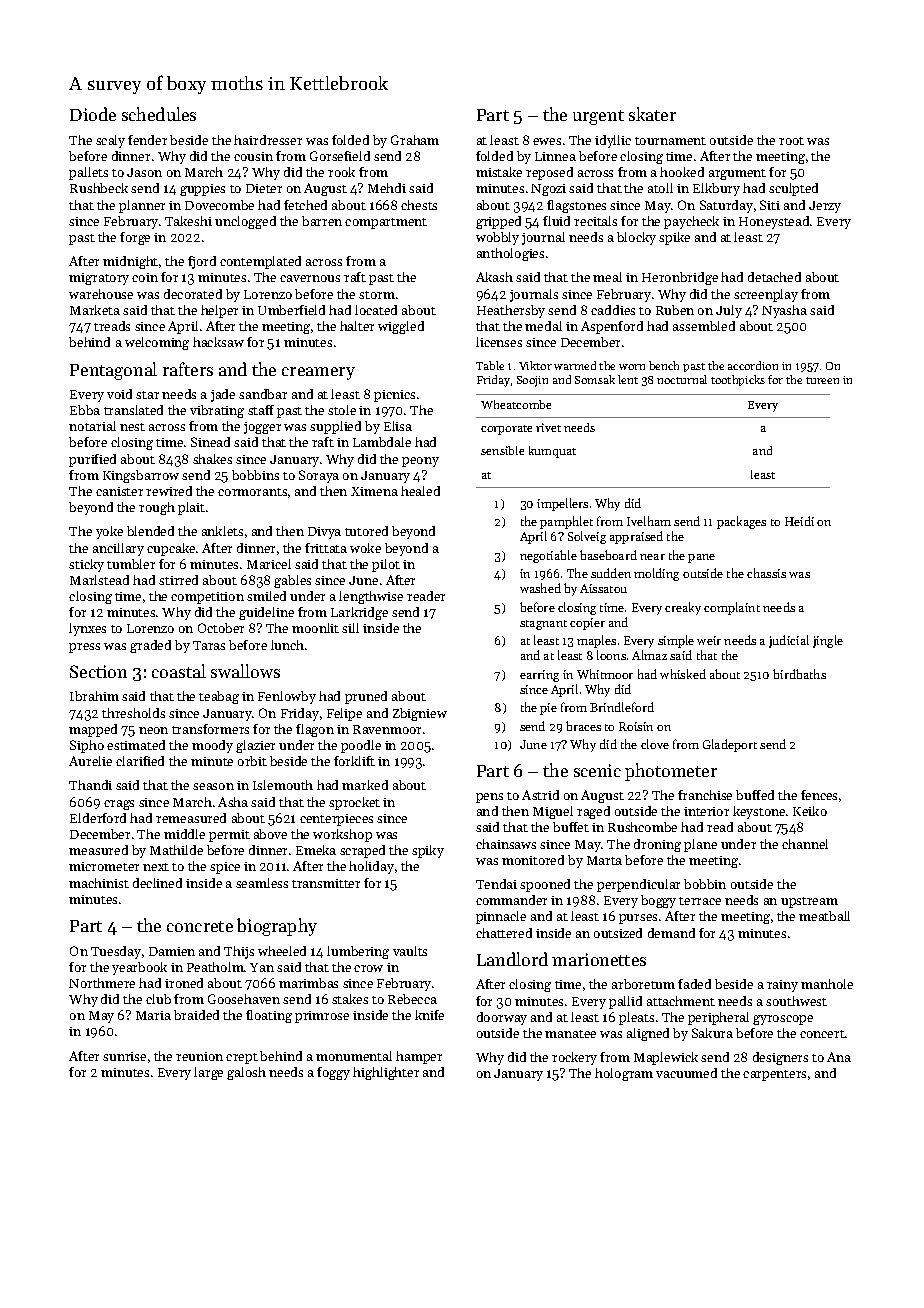 This screenshot has height=1308, width=924. I want to click on whisked, so click(683, 674).
